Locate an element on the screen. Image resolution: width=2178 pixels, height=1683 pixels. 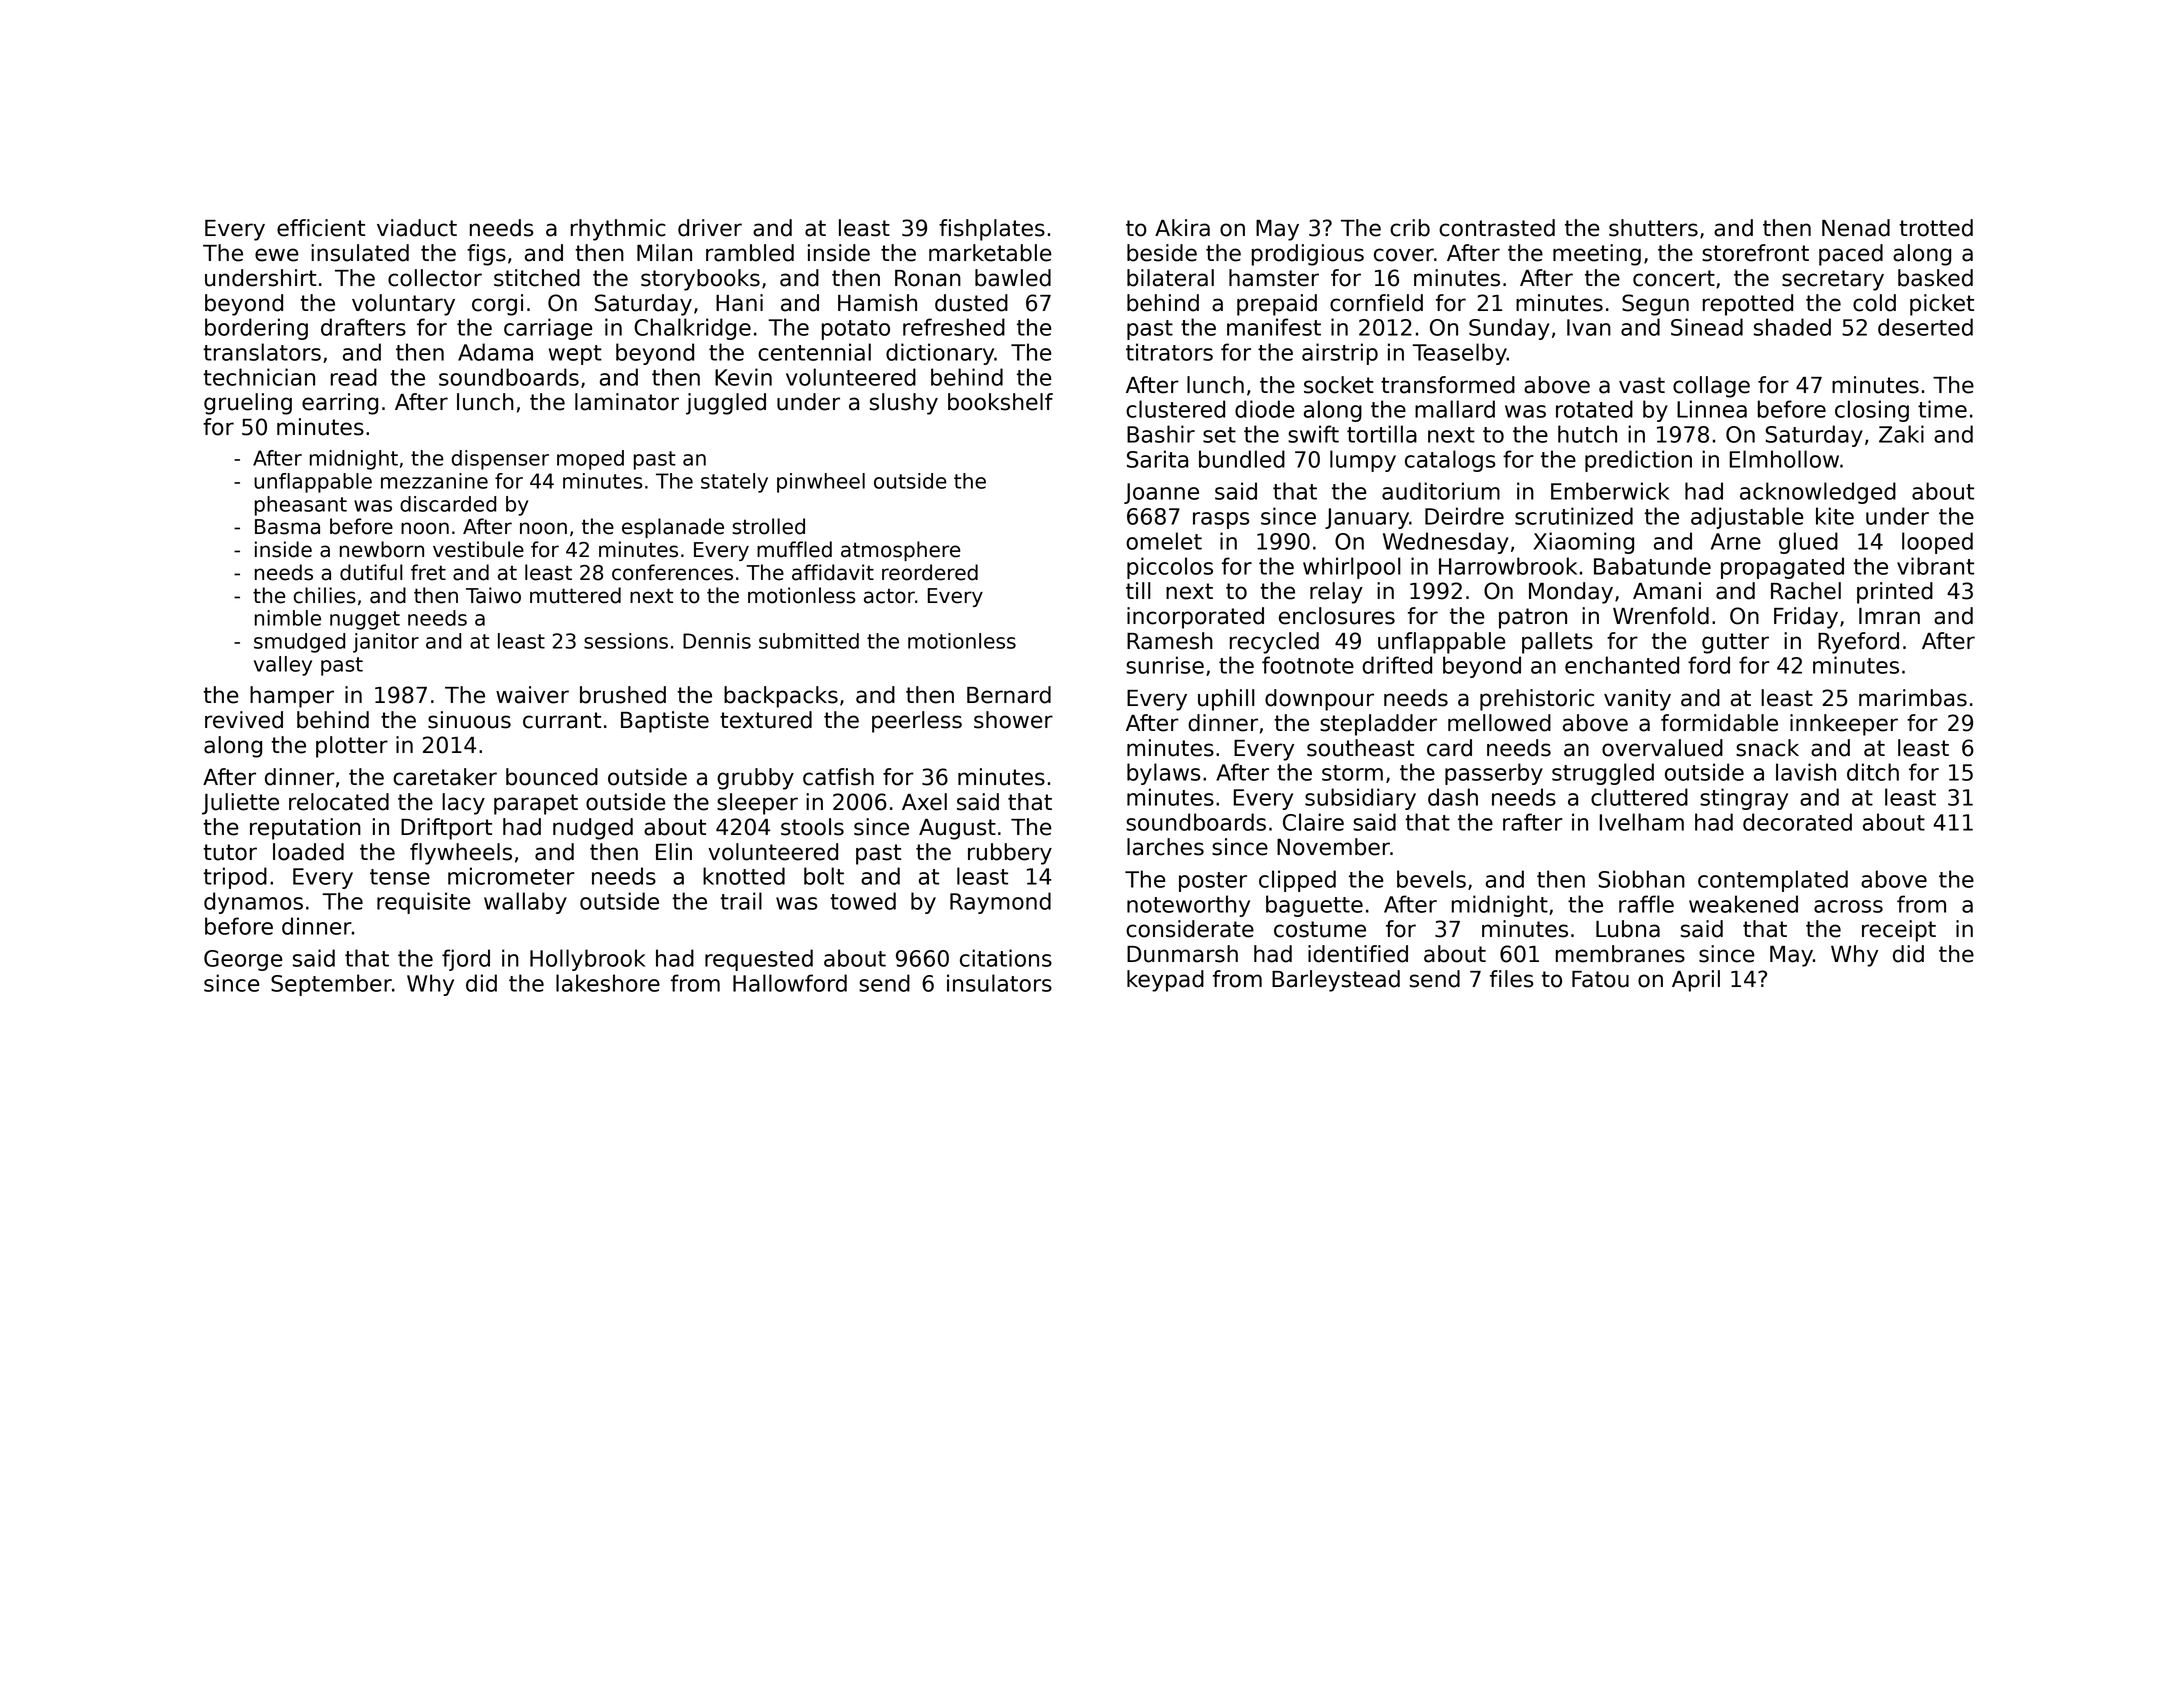
deserted is located at coordinates (1925, 327).
